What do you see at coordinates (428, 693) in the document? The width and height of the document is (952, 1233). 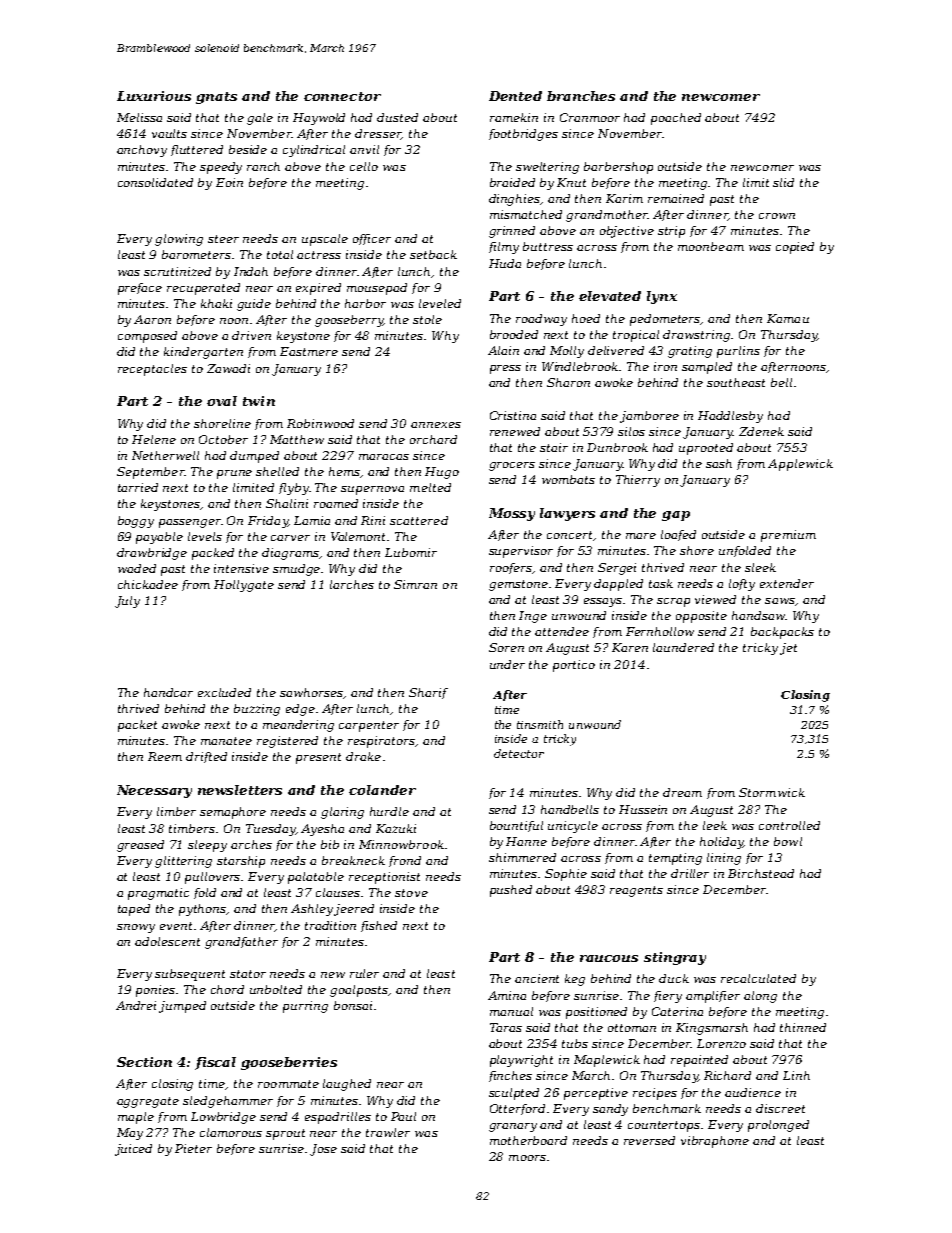 I see `Sharif` at bounding box center [428, 693].
